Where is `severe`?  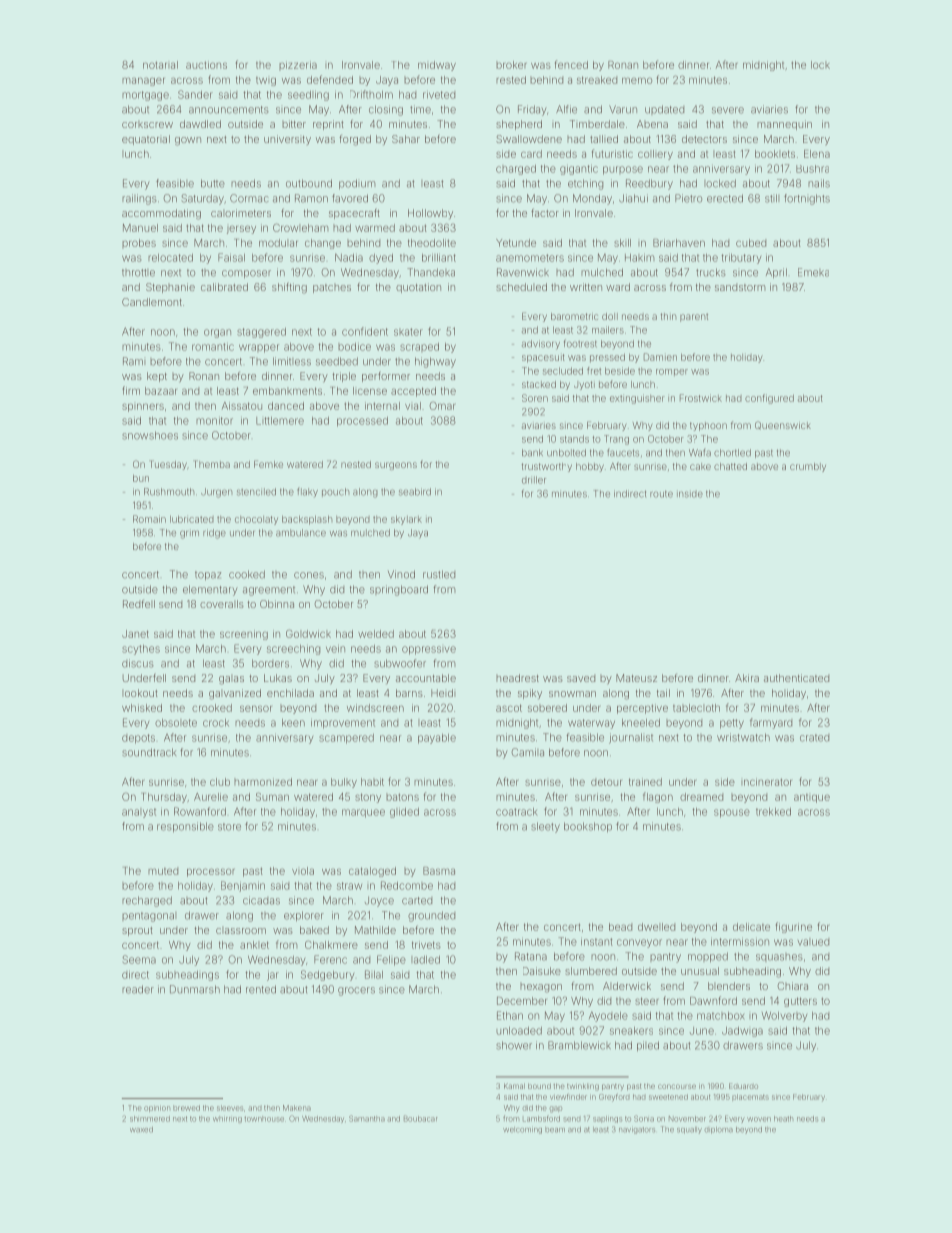 severe is located at coordinates (728, 110).
